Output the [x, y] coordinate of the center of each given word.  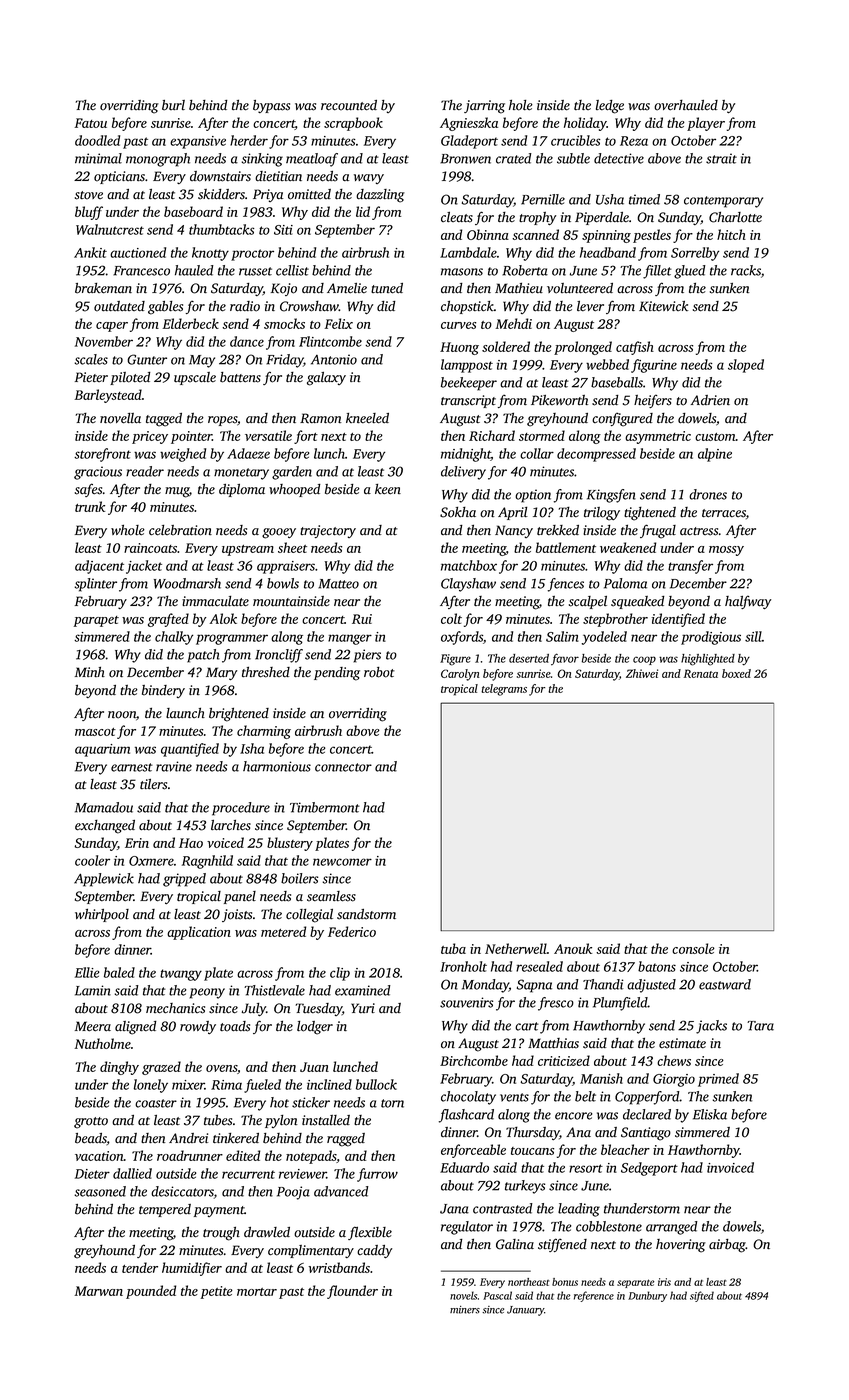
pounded [151, 1292]
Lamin [93, 990]
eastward [725, 984]
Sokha [458, 512]
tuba [453, 948]
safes [88, 490]
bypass [271, 106]
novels [463, 1295]
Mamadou [104, 807]
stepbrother [615, 620]
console [693, 948]
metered [283, 931]
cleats [457, 217]
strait [721, 158]
